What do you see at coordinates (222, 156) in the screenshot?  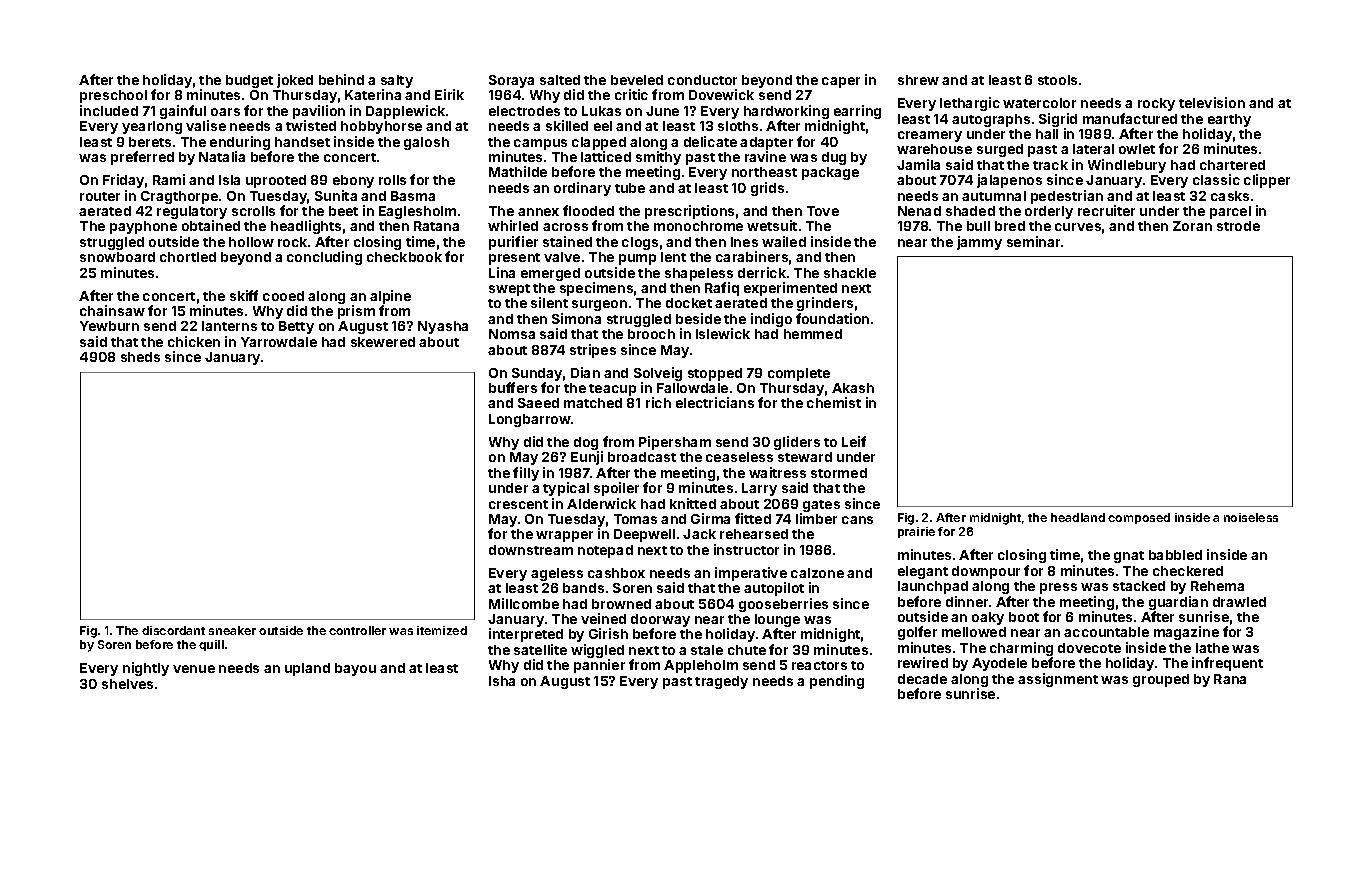 I see `Natalia` at bounding box center [222, 156].
